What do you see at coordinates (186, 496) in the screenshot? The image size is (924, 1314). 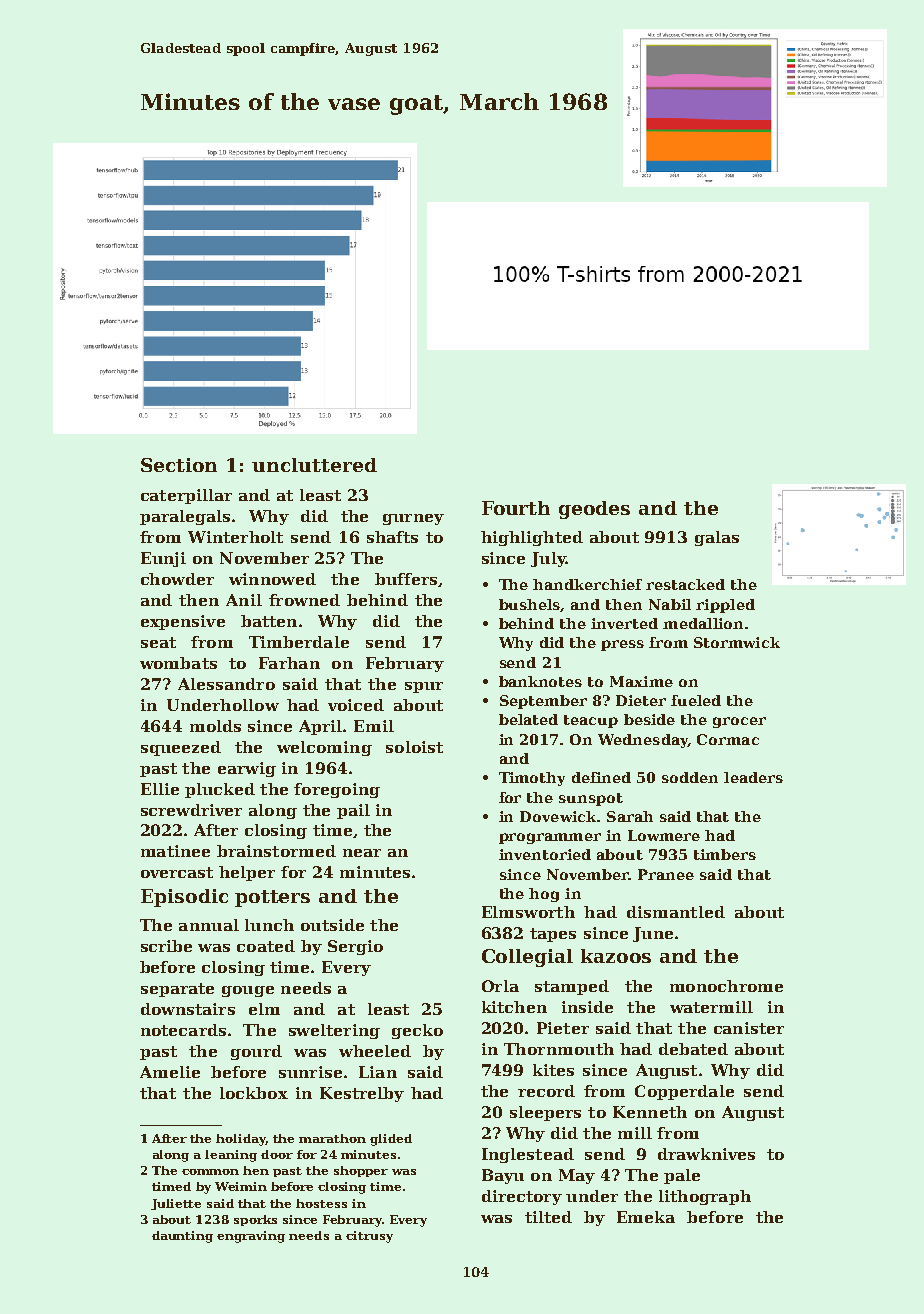 I see `caterpillar` at bounding box center [186, 496].
